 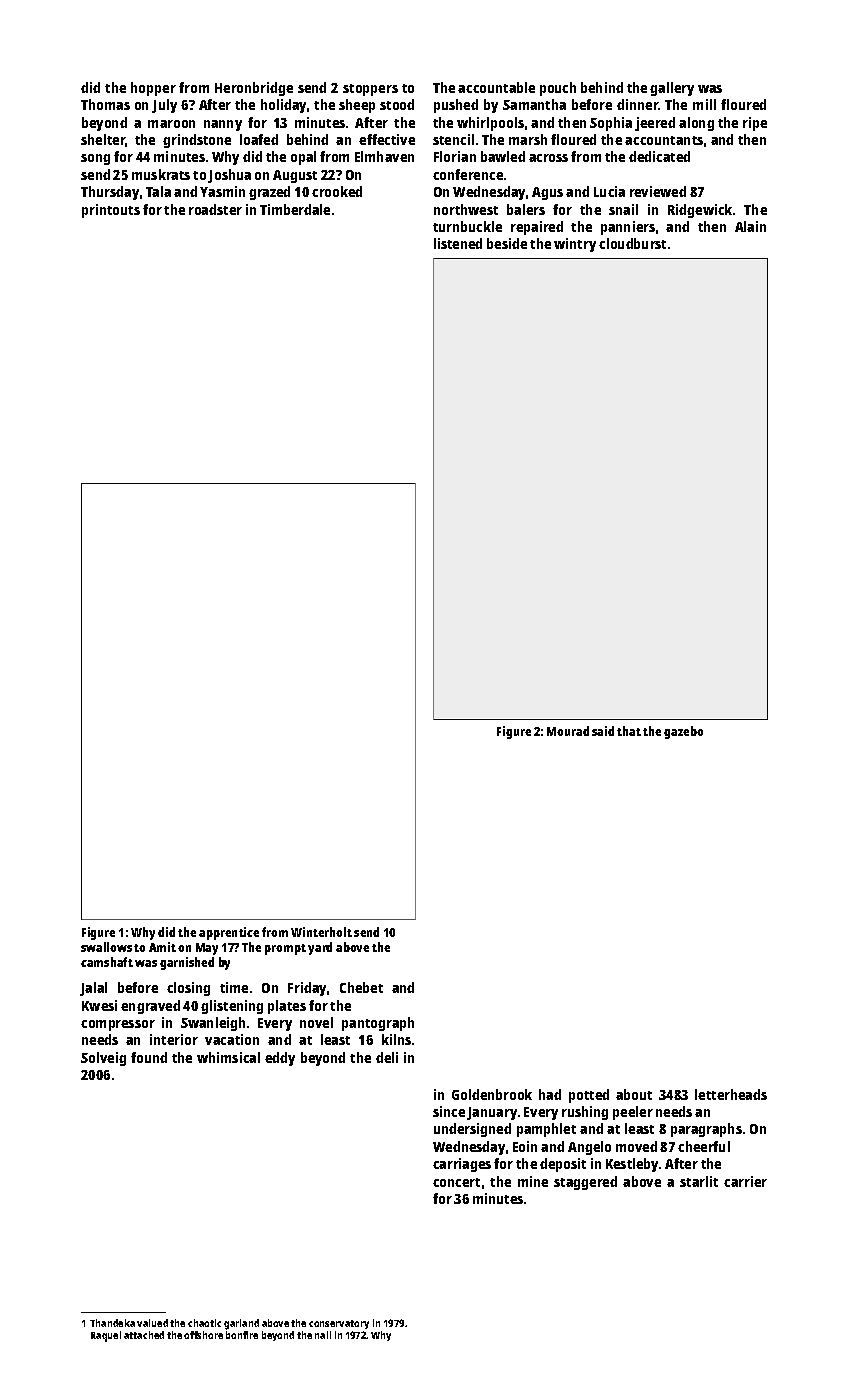 What do you see at coordinates (731, 1094) in the screenshot?
I see `letterheads` at bounding box center [731, 1094].
